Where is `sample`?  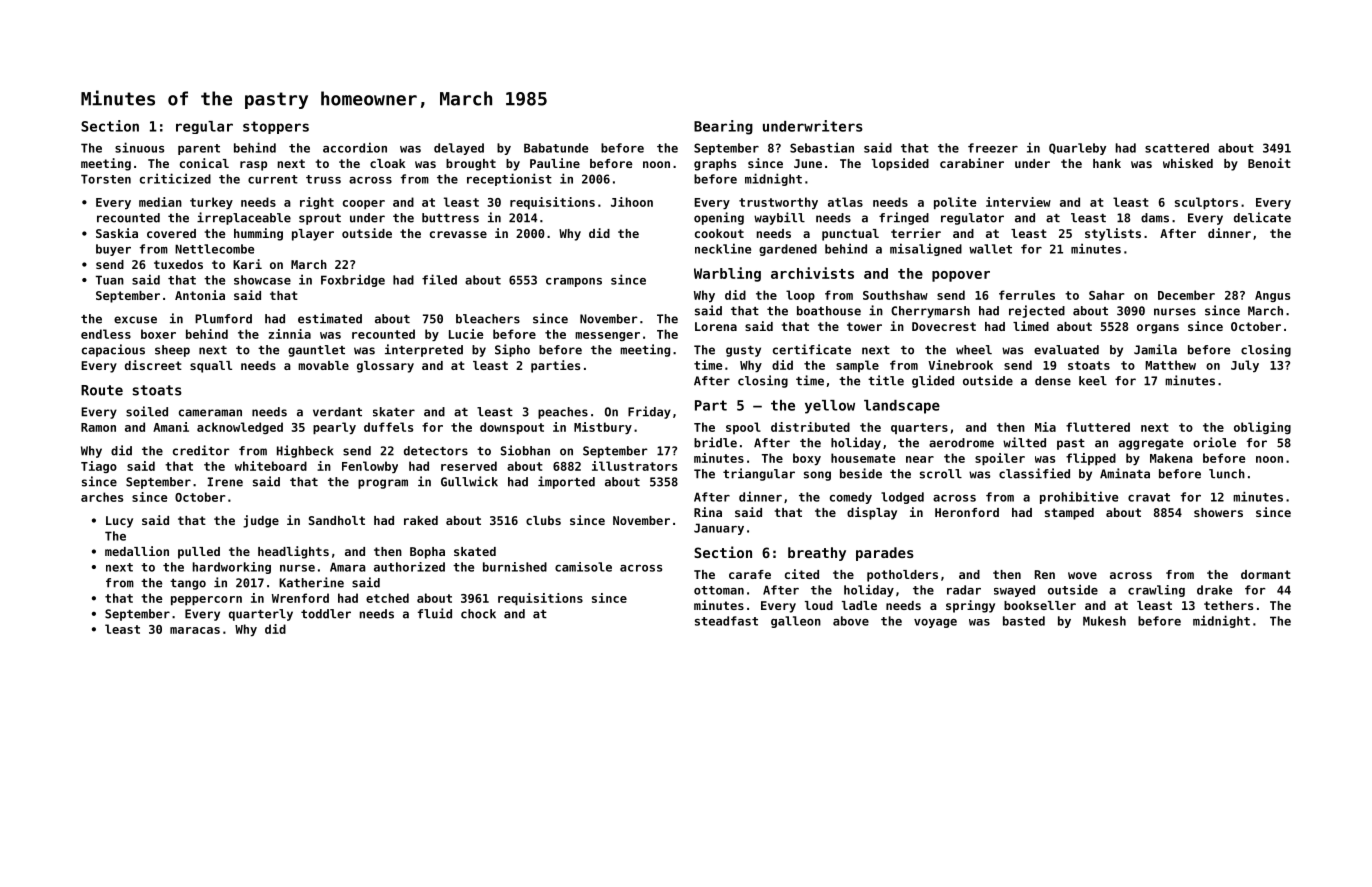
sample is located at coordinates (857, 366).
